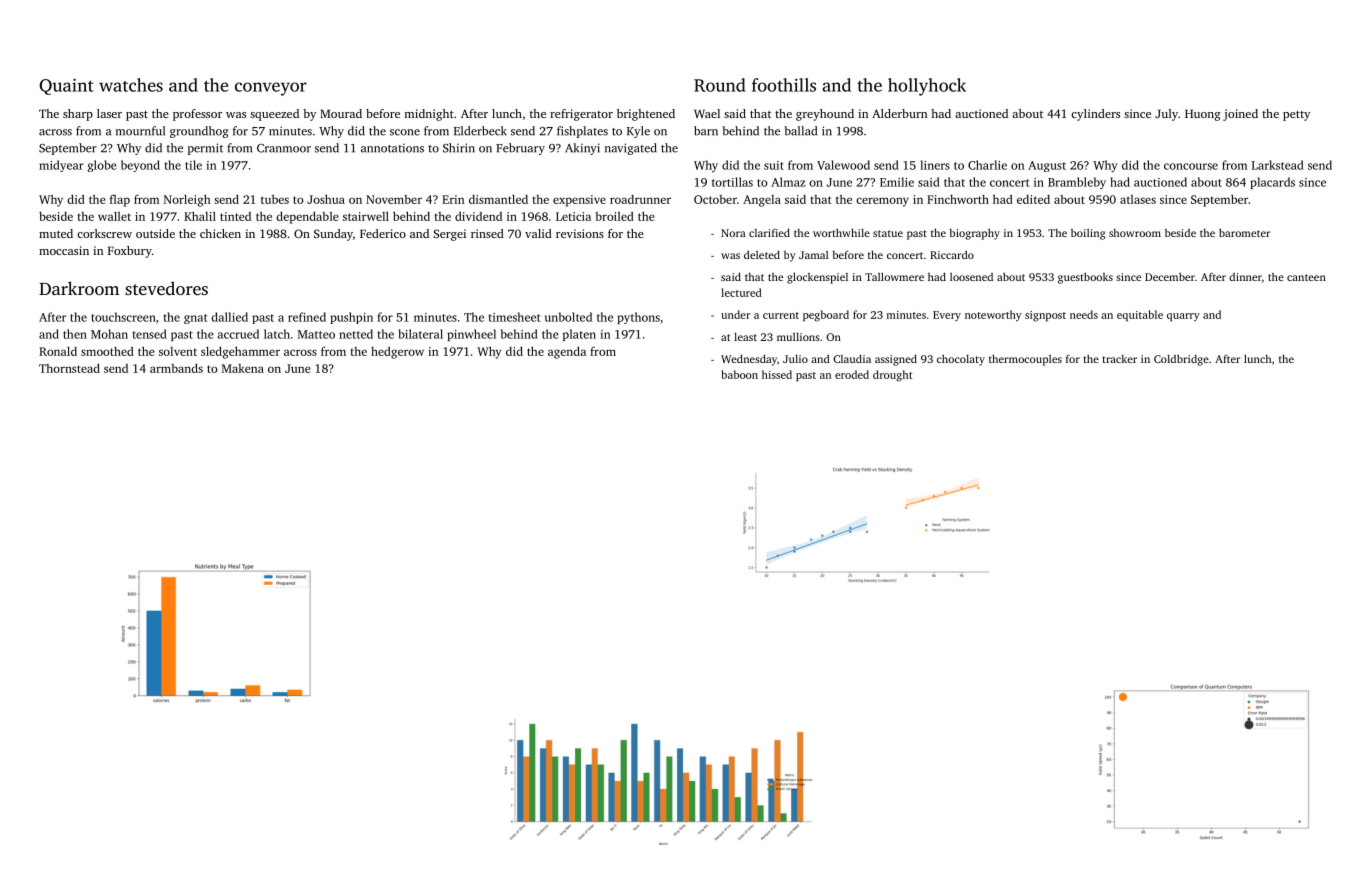  I want to click on guestbooks, so click(1085, 278).
